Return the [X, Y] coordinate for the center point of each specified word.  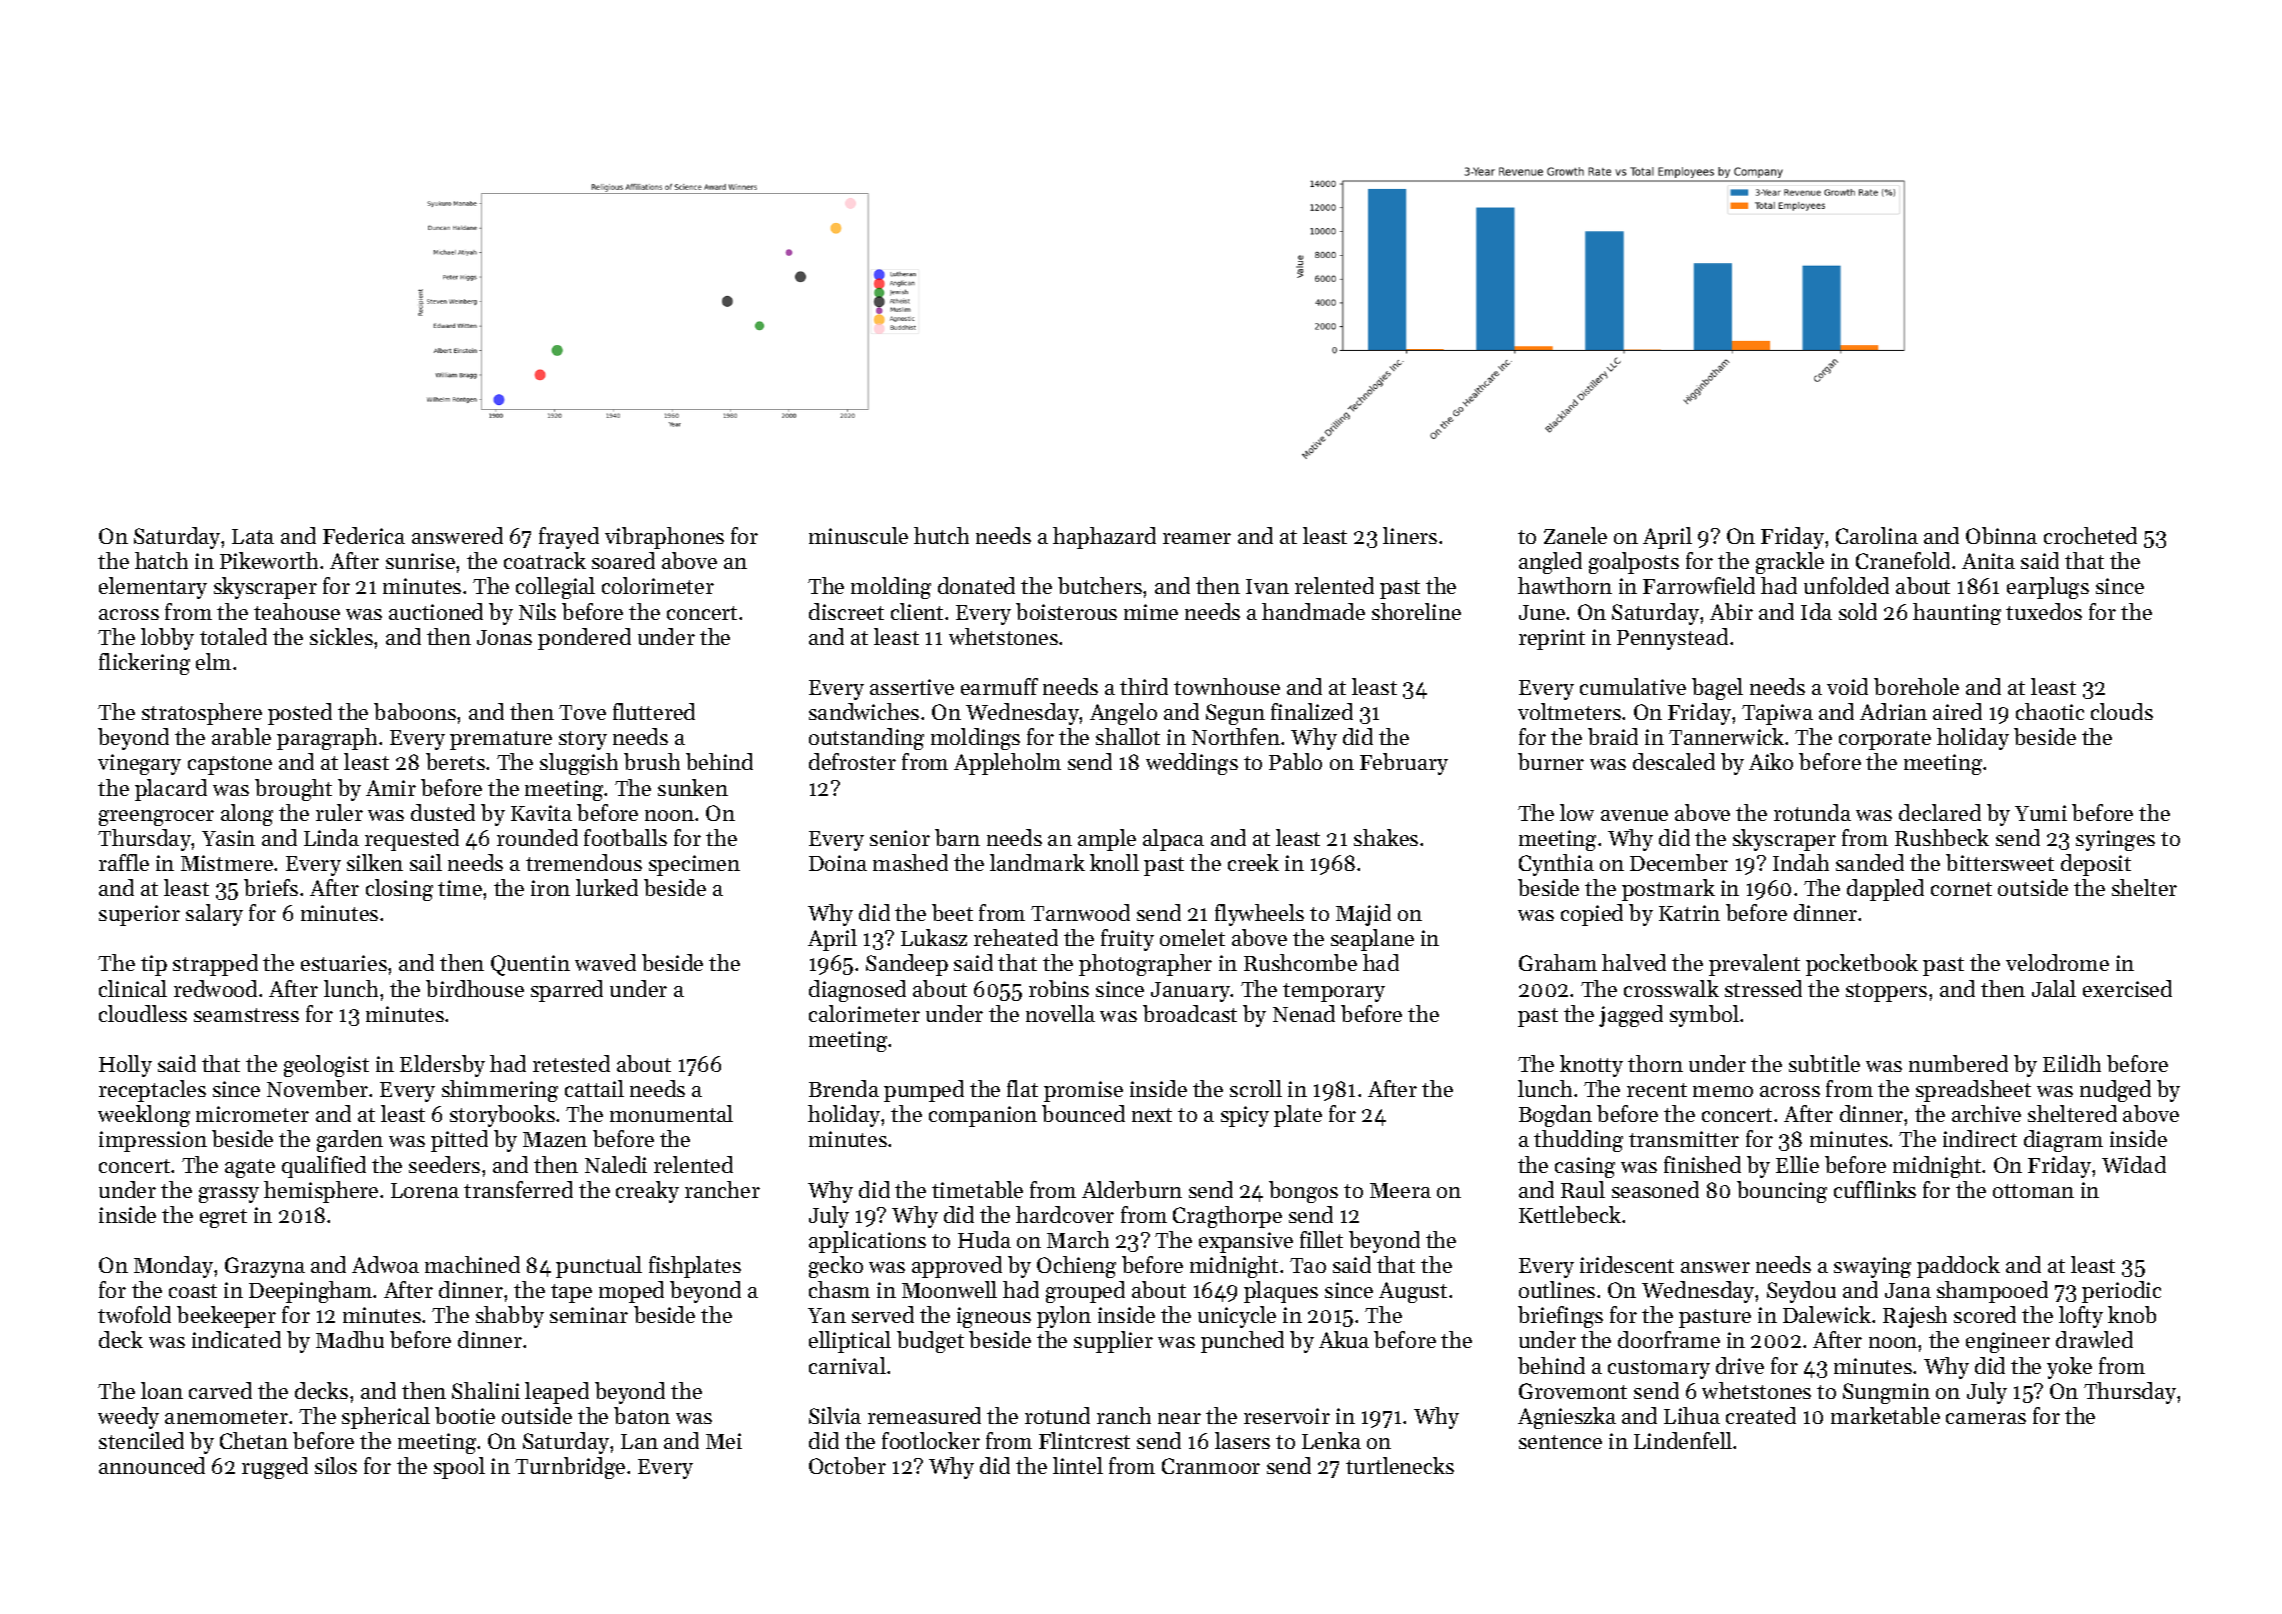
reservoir [1287, 1416]
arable [241, 736]
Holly [125, 1066]
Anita [1988, 561]
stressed [1763, 988]
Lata [253, 536]
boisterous [1066, 611]
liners [1410, 535]
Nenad [1304, 1013]
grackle [1790, 563]
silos [336, 1465]
